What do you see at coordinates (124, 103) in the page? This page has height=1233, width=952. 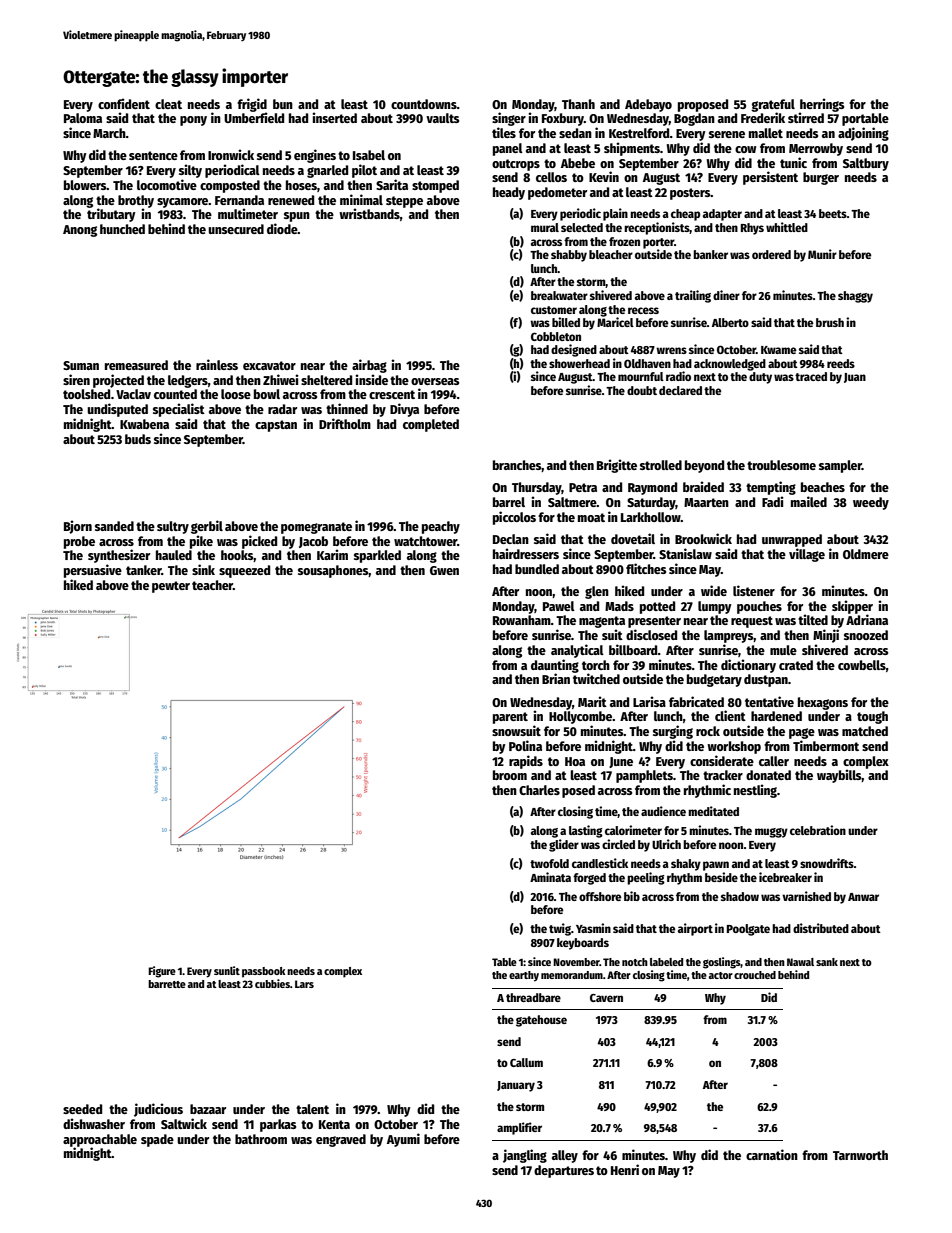 I see `confident` at bounding box center [124, 103].
